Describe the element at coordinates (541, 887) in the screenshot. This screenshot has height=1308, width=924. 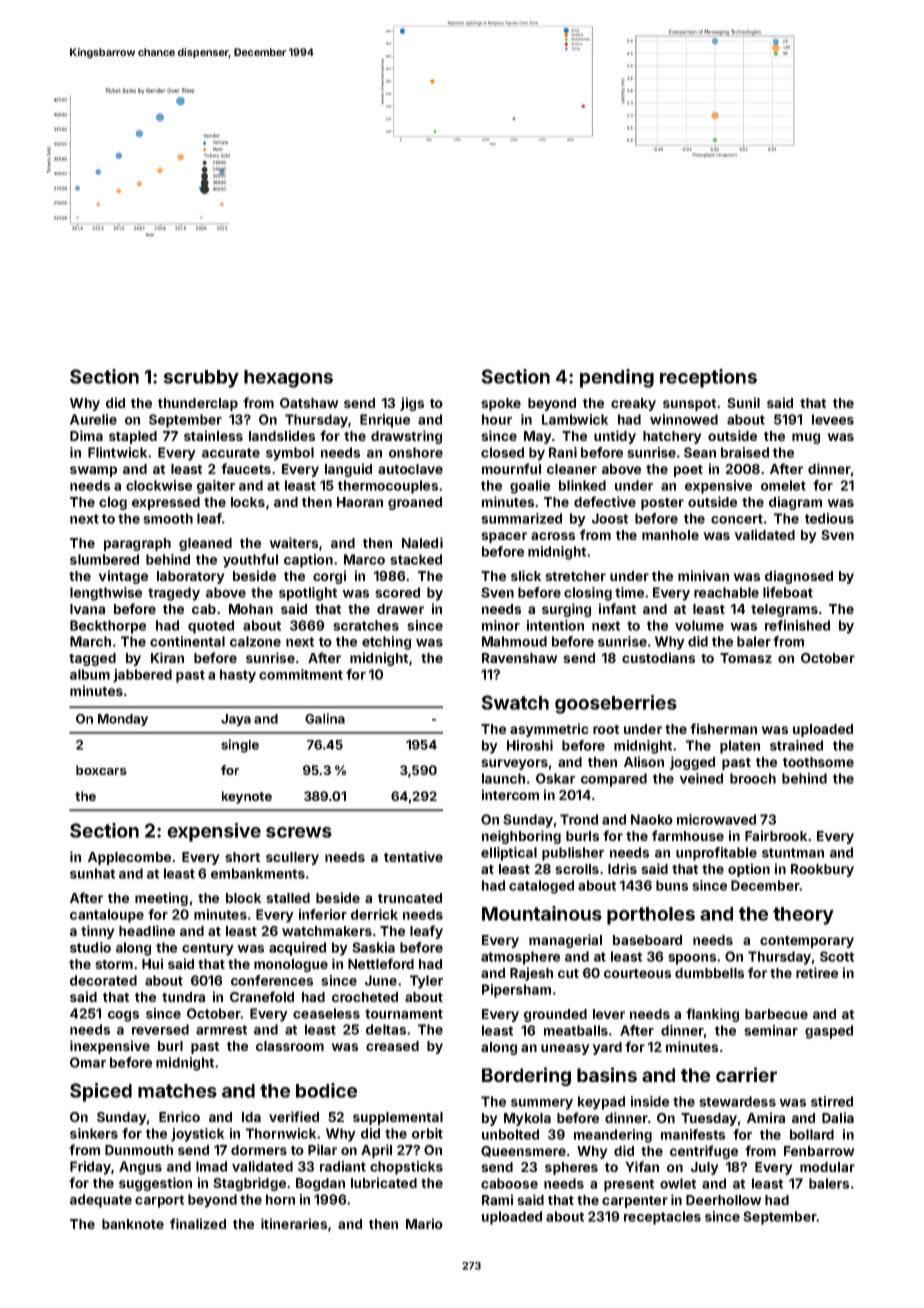
I see `cataloged` at that location.
